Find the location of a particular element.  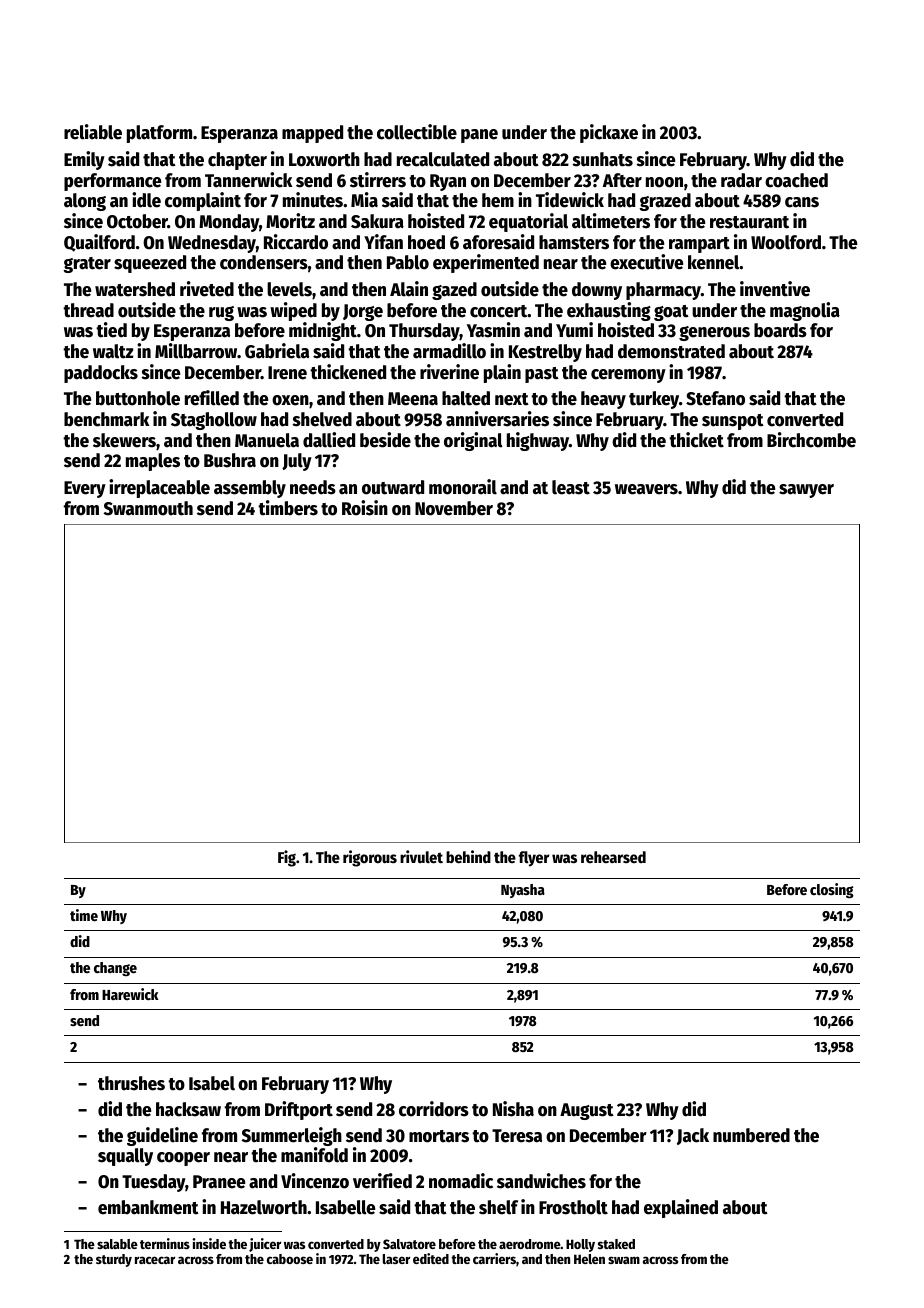

pickaxe is located at coordinates (609, 133).
